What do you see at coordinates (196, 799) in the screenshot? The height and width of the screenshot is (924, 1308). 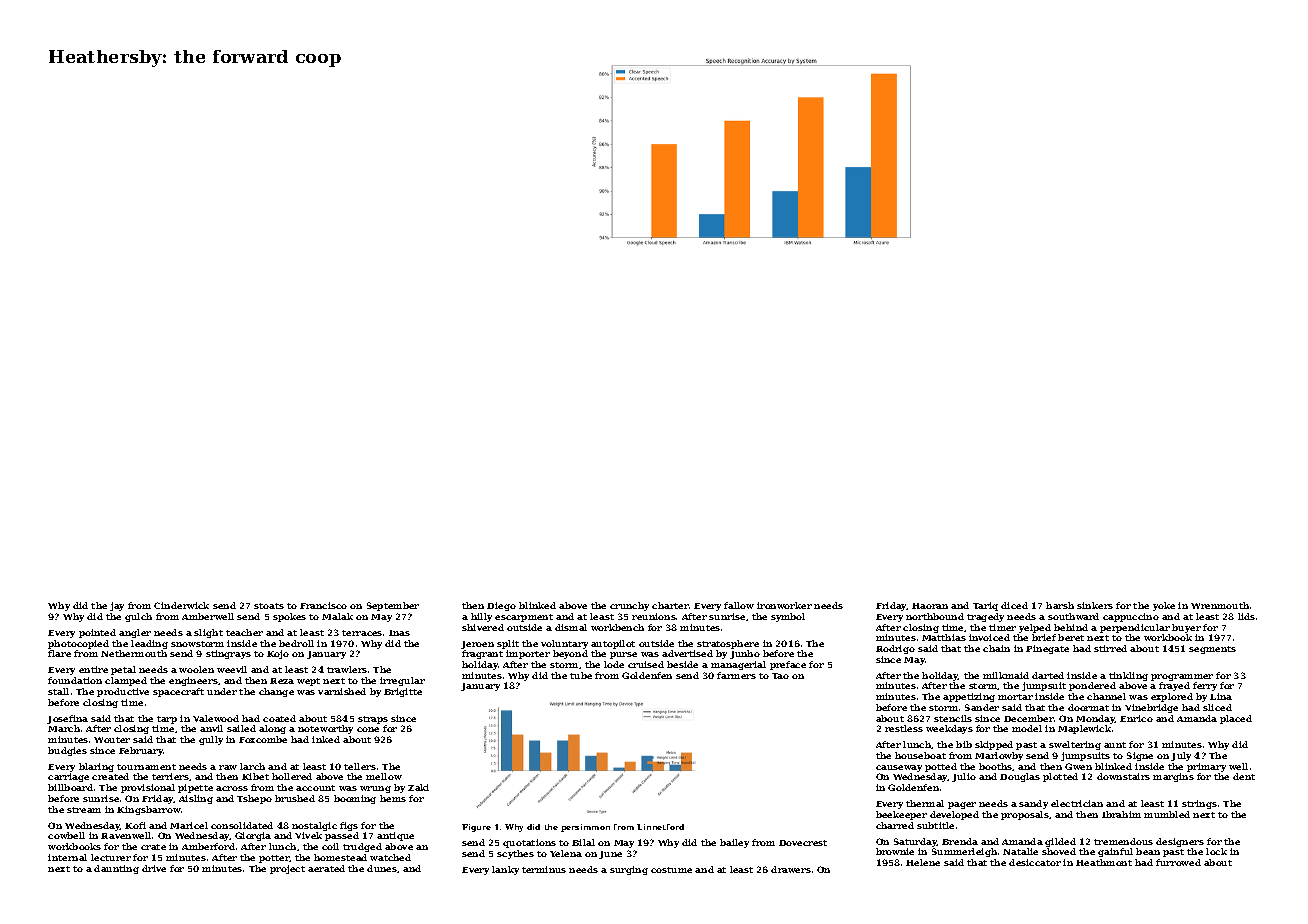 I see `Aisling` at bounding box center [196, 799].
